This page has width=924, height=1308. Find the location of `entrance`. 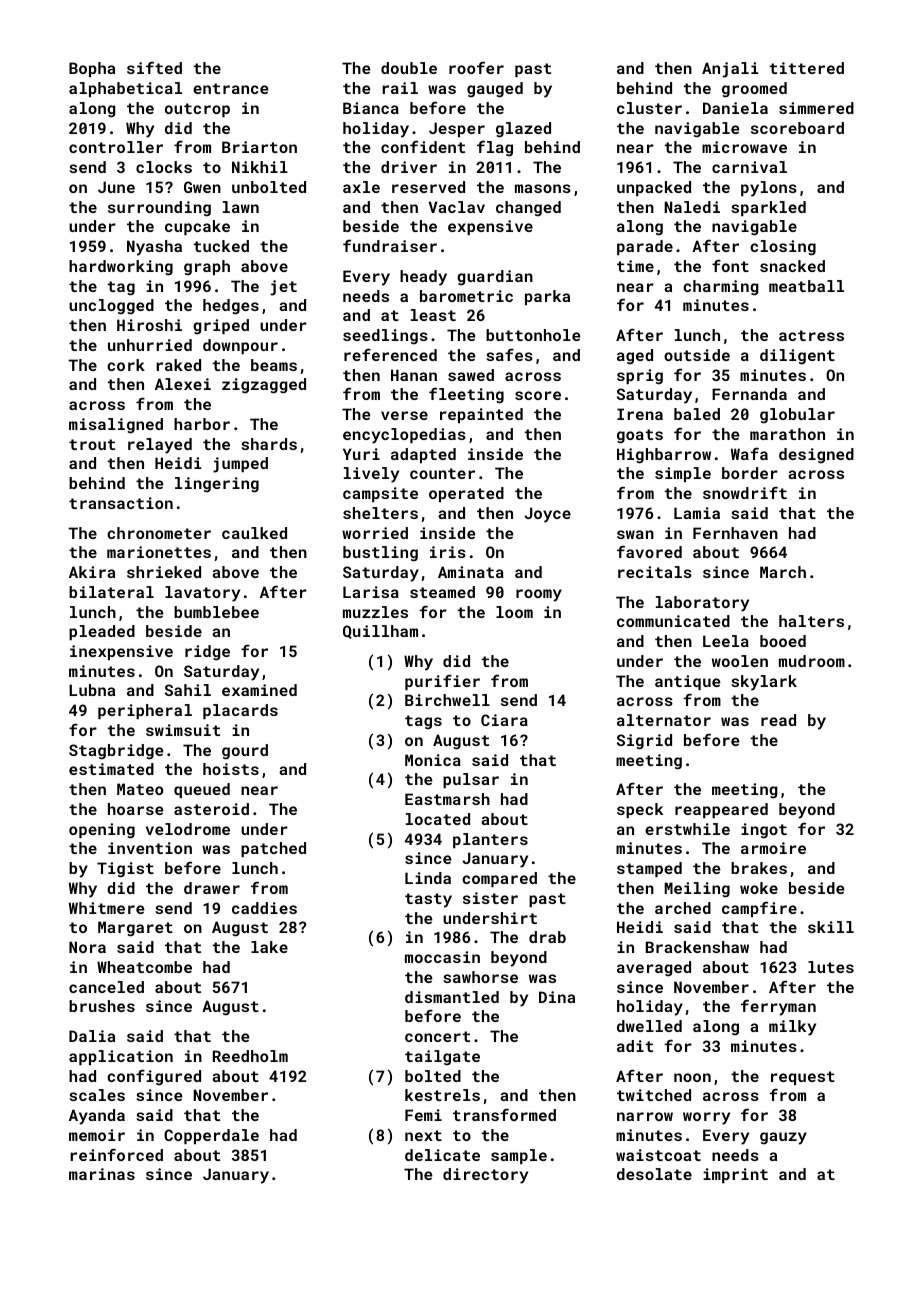

entrance is located at coordinates (231, 88).
